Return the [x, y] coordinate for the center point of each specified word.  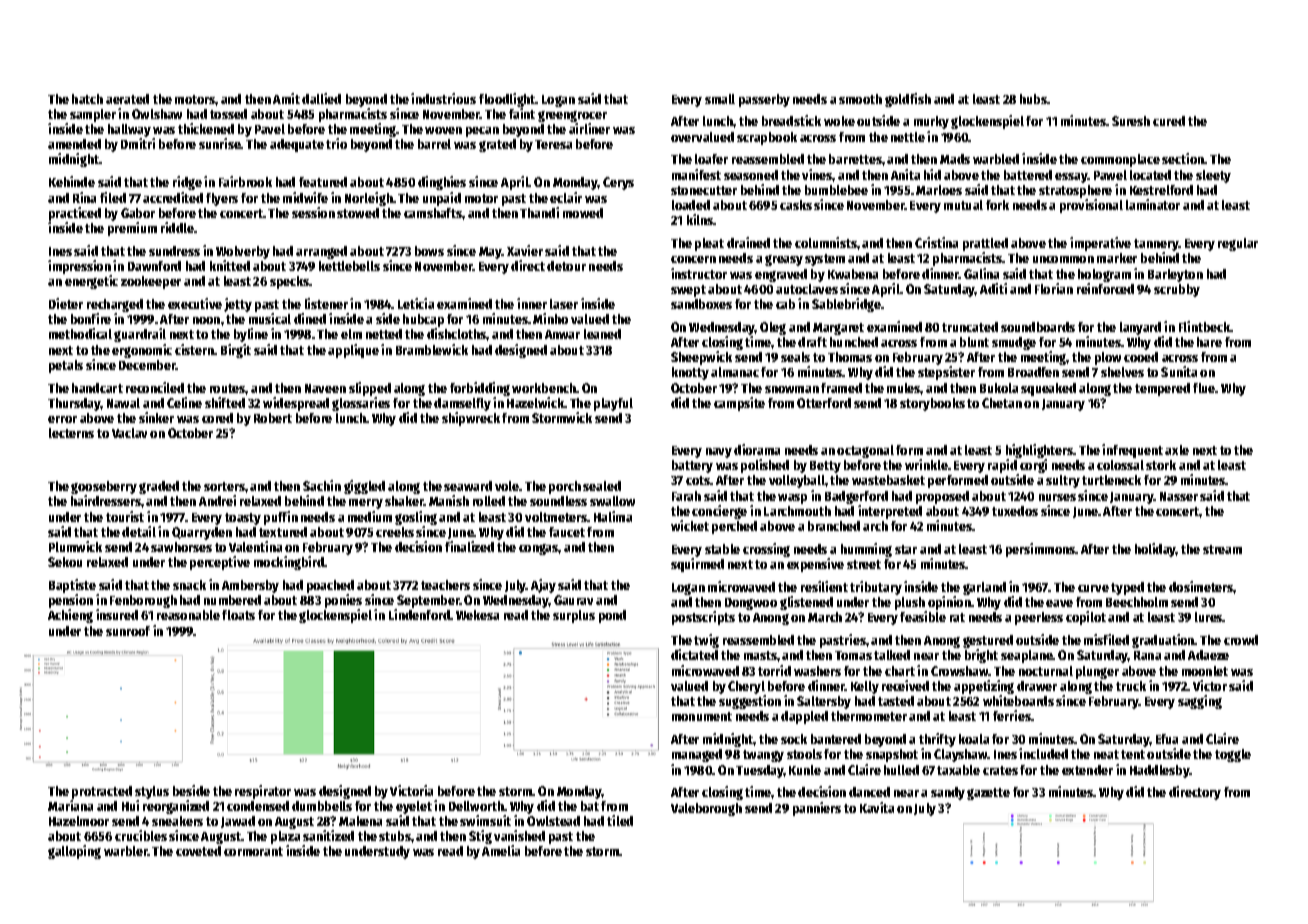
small [720, 99]
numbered [232, 600]
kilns [700, 219]
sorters [224, 486]
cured [1169, 121]
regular [1238, 244]
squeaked [1048, 389]
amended [74, 144]
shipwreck [471, 419]
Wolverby [243, 252]
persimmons [1040, 550]
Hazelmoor [79, 821]
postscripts [703, 618]
